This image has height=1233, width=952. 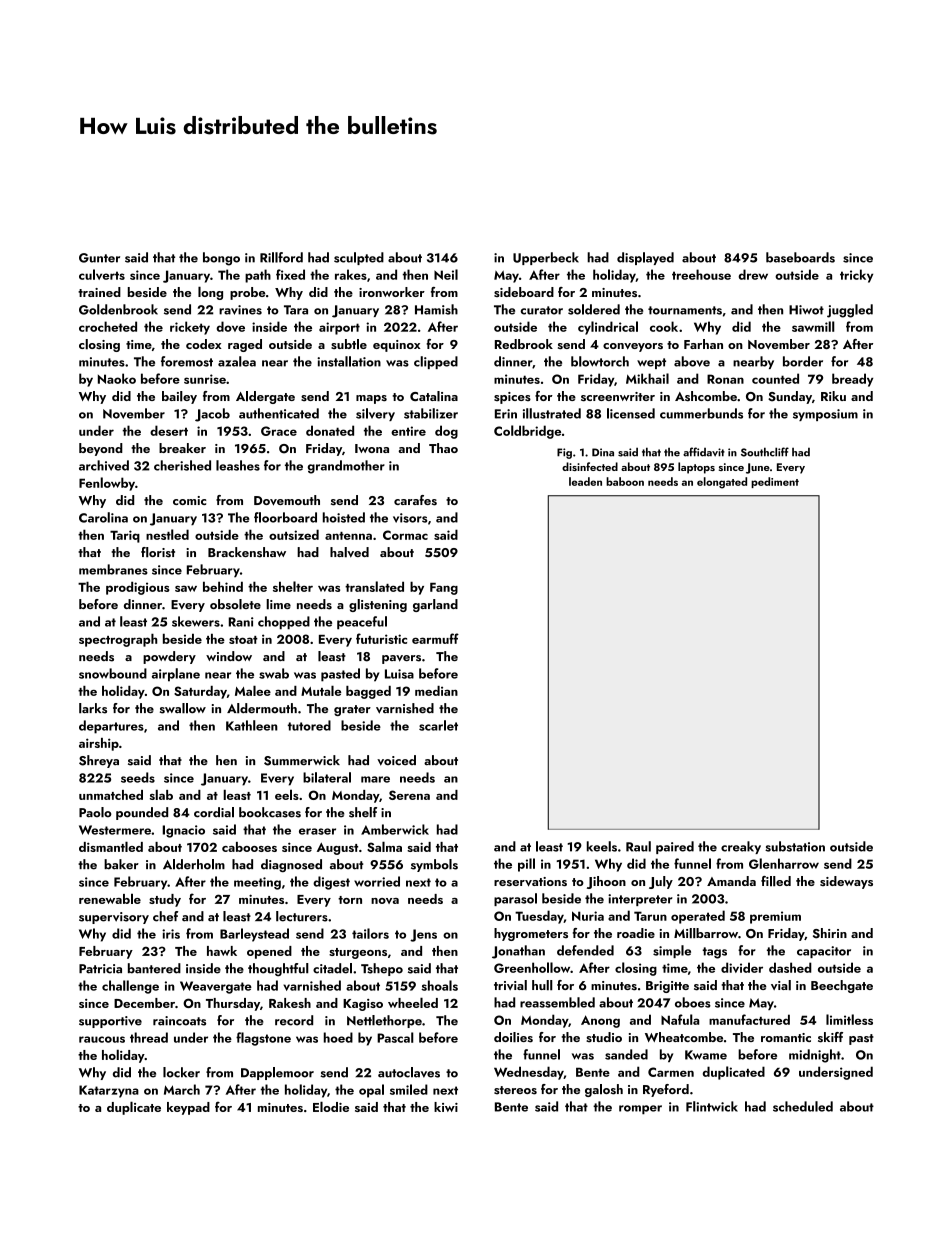 I want to click on baseboards, so click(x=800, y=257).
